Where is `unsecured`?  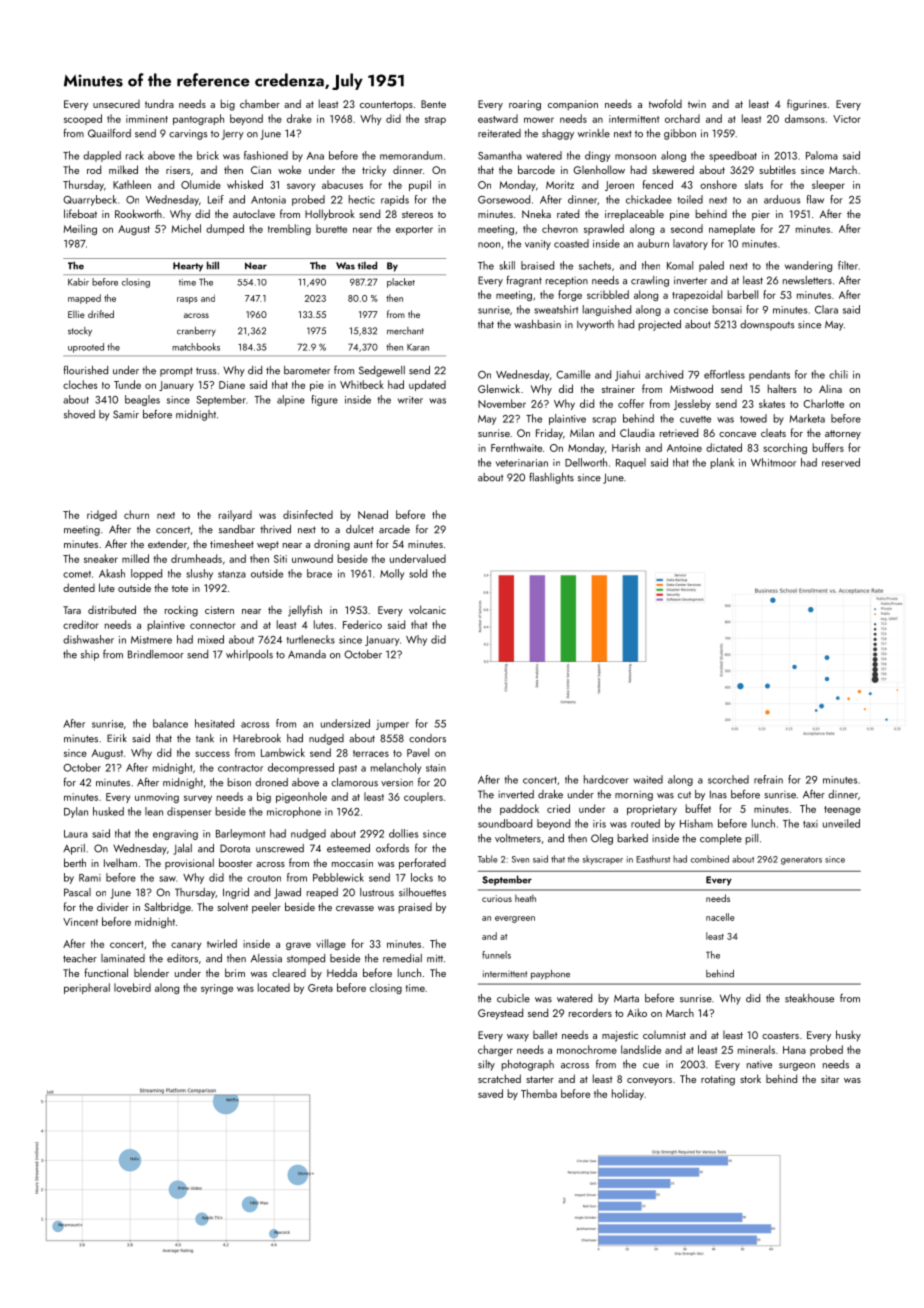
unsecured is located at coordinates (116, 104).
